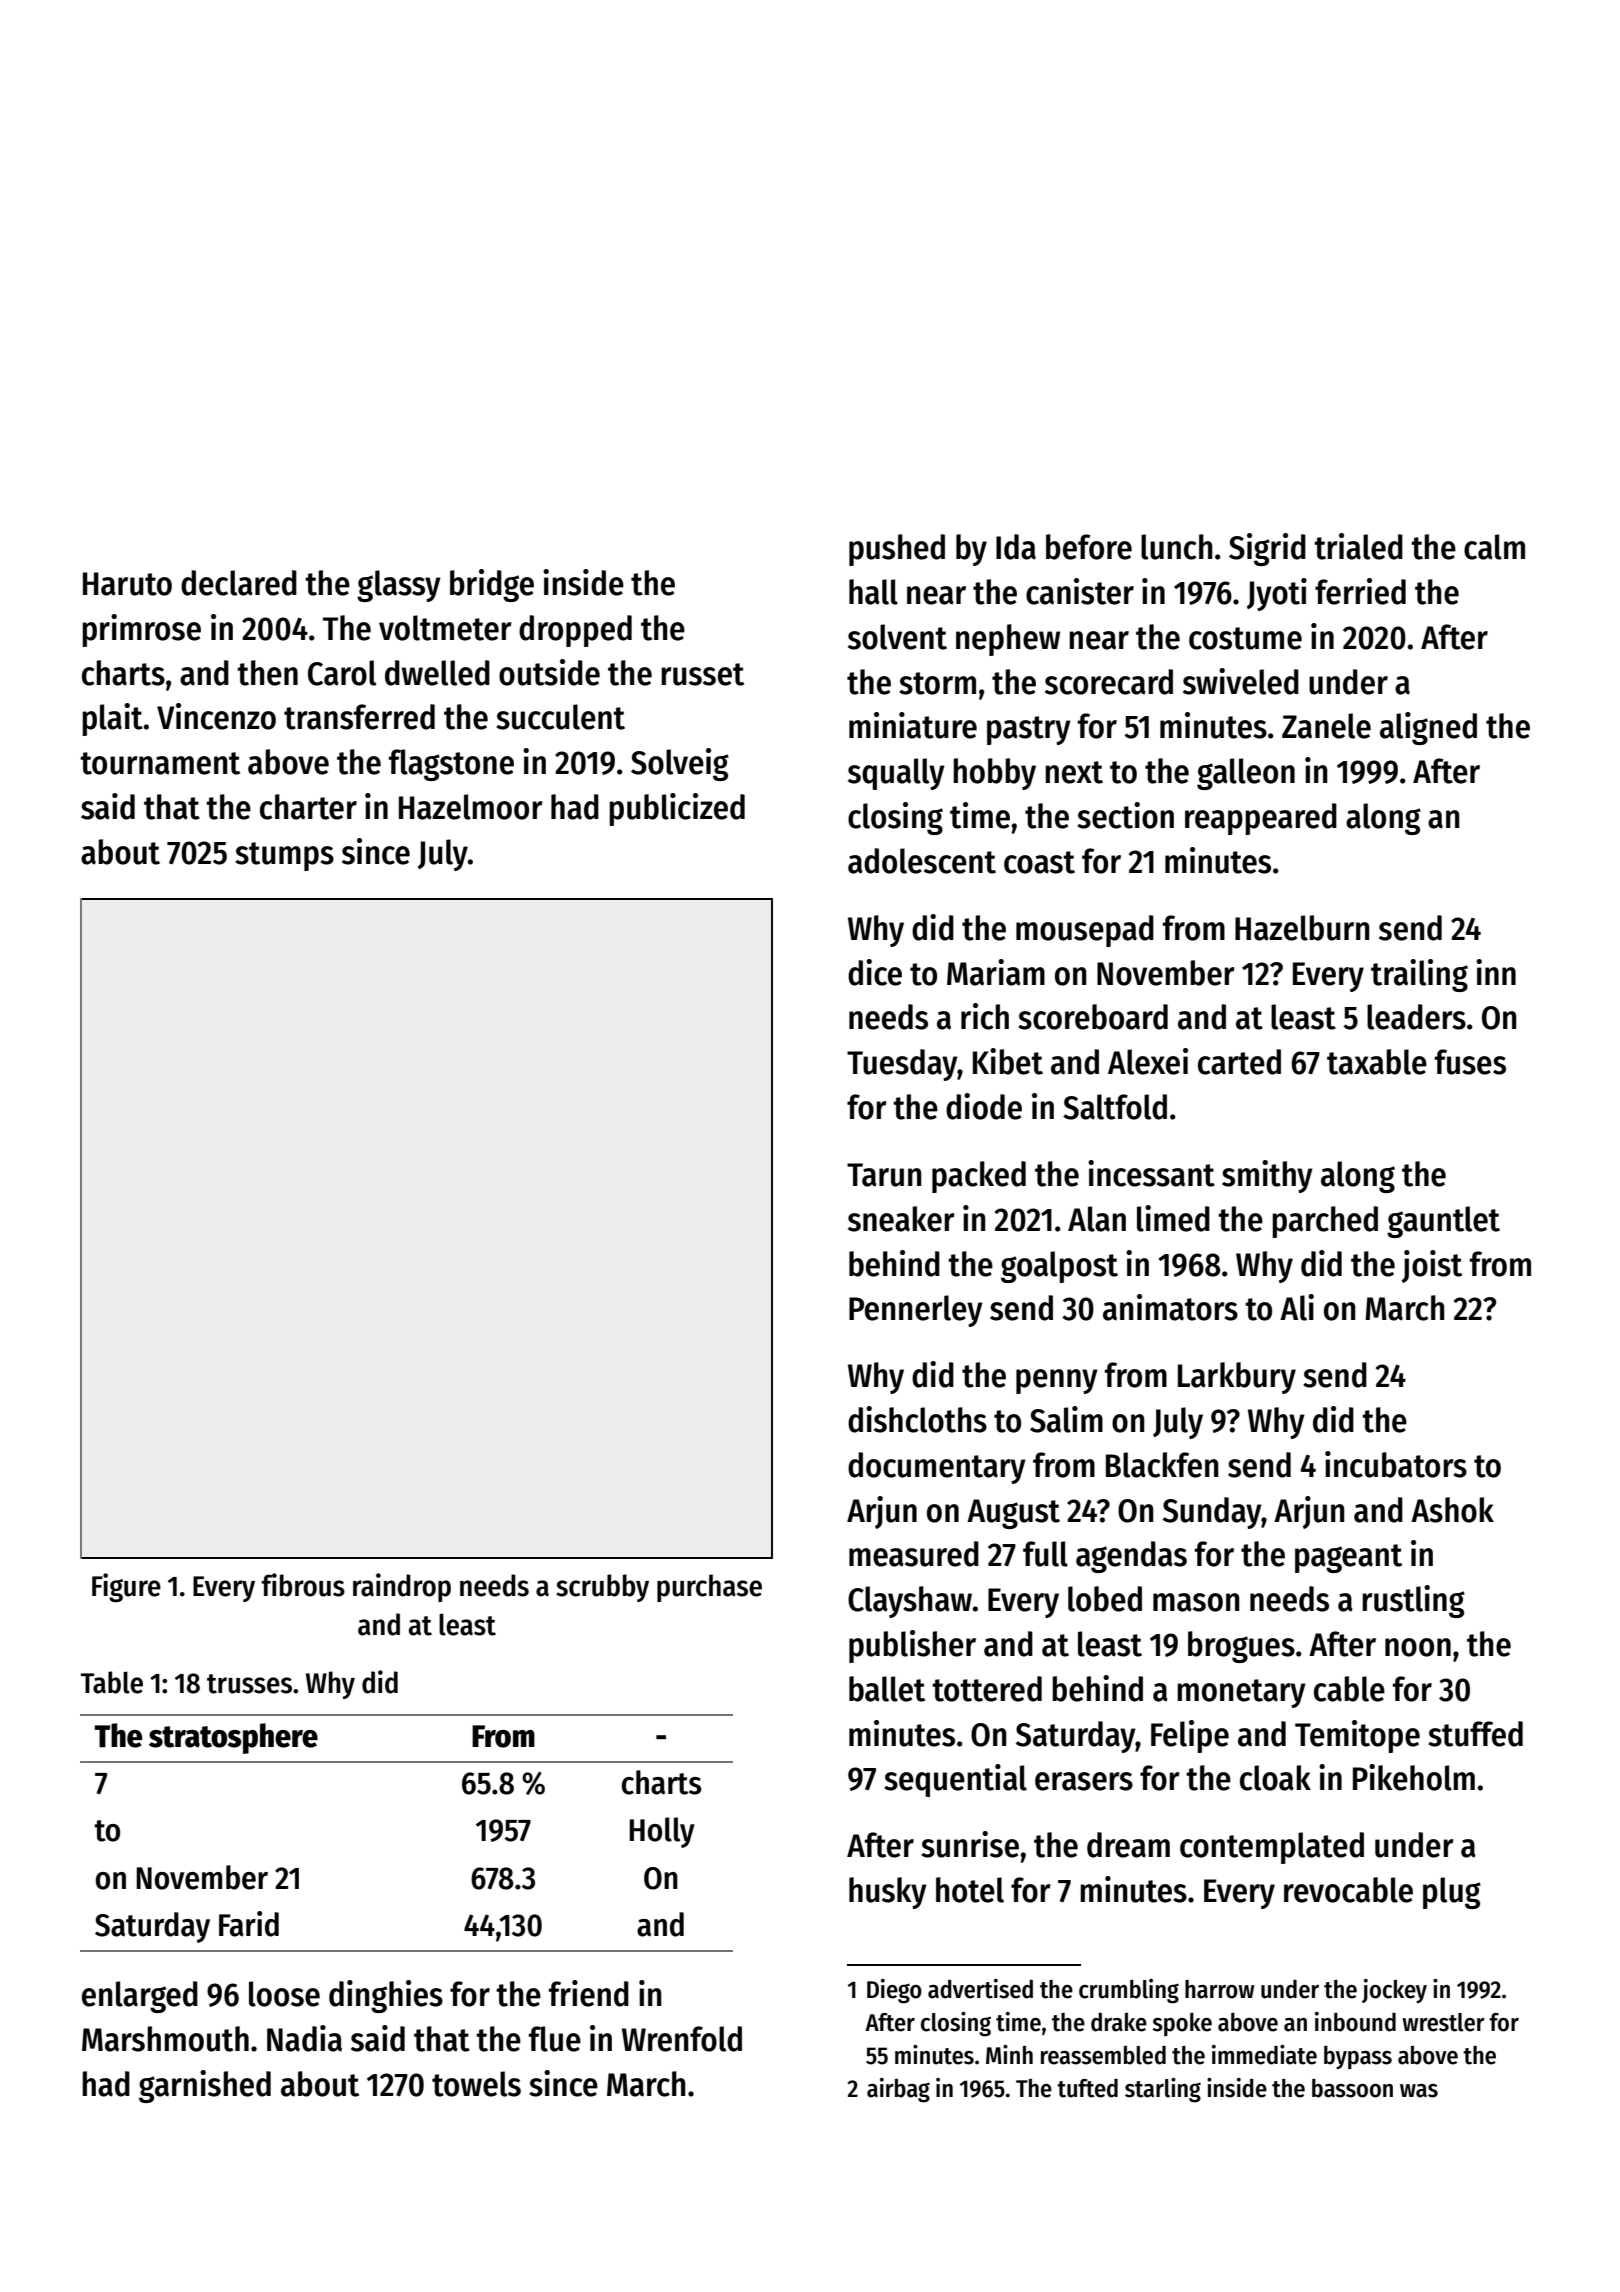  I want to click on fuses, so click(1470, 1062).
